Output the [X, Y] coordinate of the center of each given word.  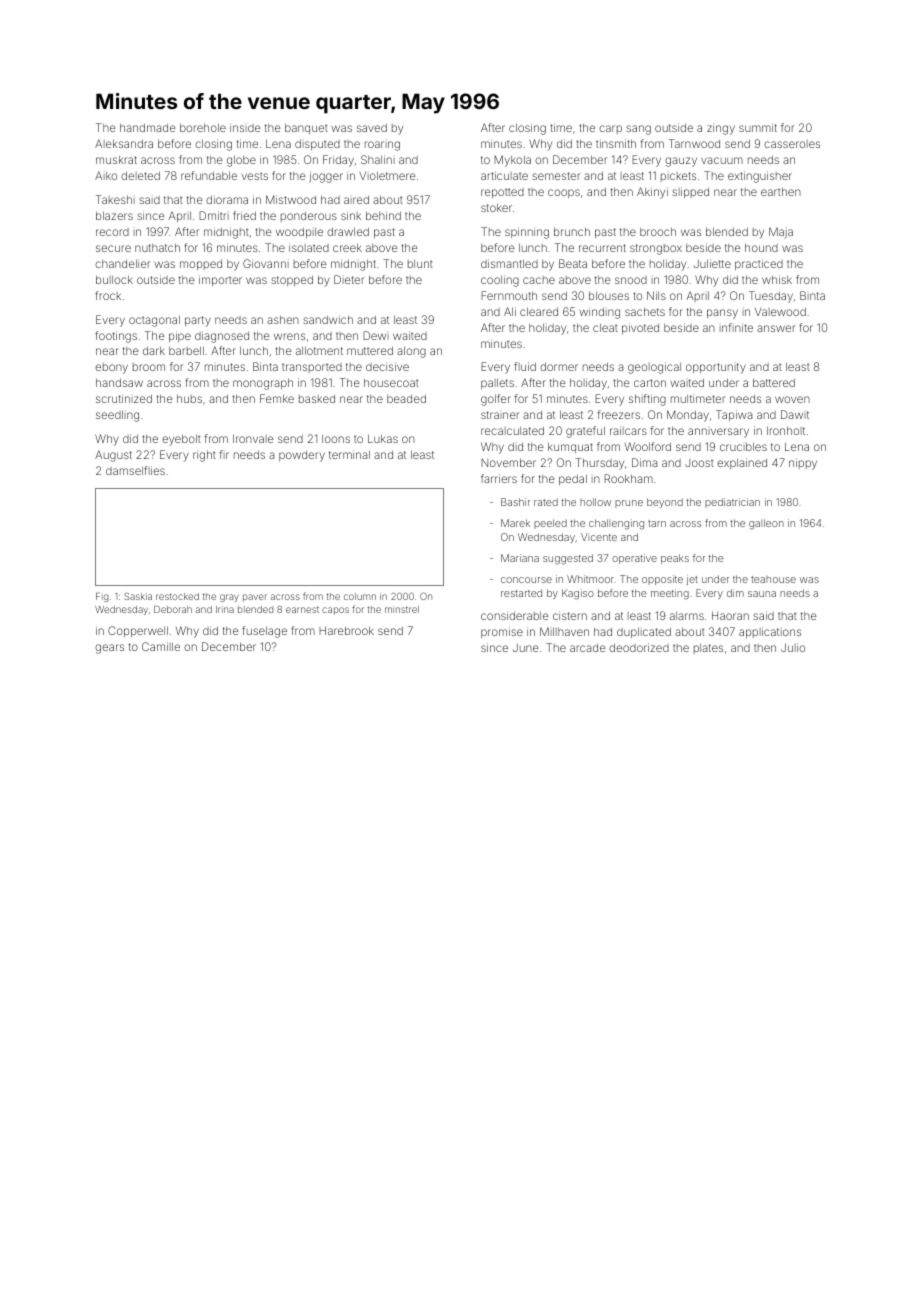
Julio [793, 647]
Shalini [378, 159]
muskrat [116, 159]
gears [109, 649]
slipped [690, 192]
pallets [497, 383]
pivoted [640, 328]
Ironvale [253, 438]
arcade [588, 648]
